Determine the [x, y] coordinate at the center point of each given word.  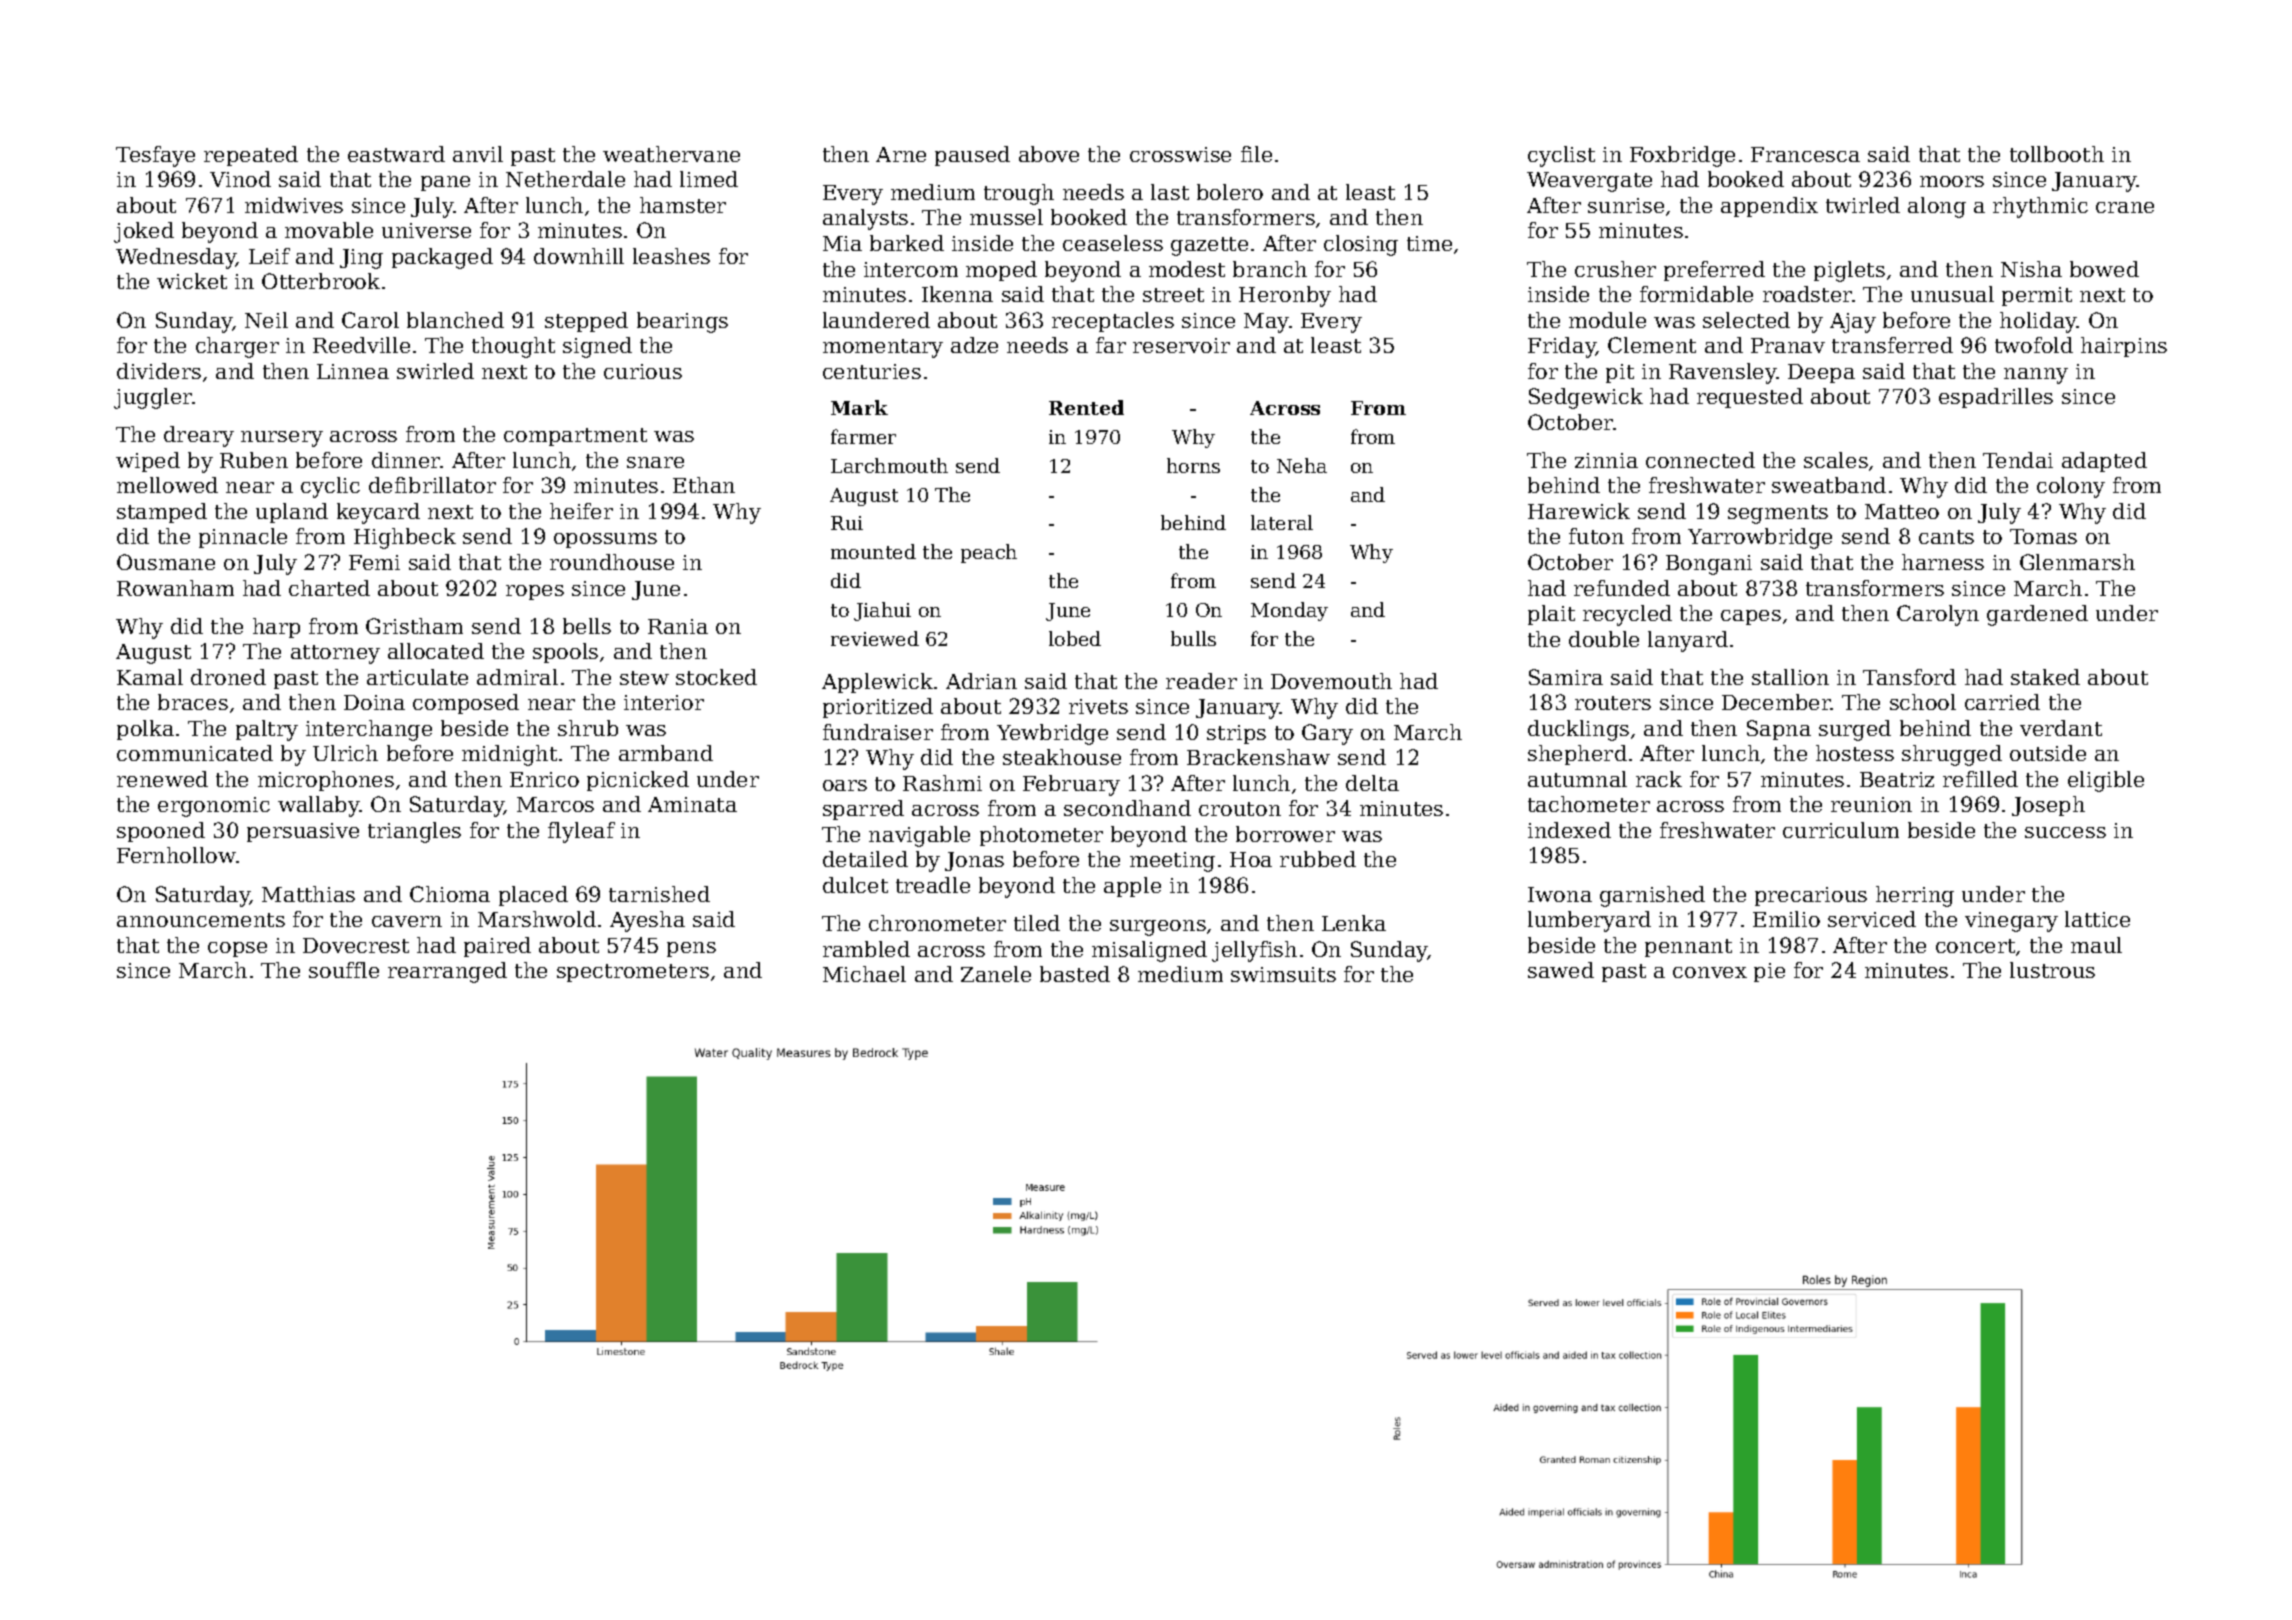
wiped [148, 462]
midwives [294, 205]
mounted [873, 551]
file [1256, 154]
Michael [864, 974]
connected [1700, 460]
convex [1710, 972]
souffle [344, 970]
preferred [1714, 271]
